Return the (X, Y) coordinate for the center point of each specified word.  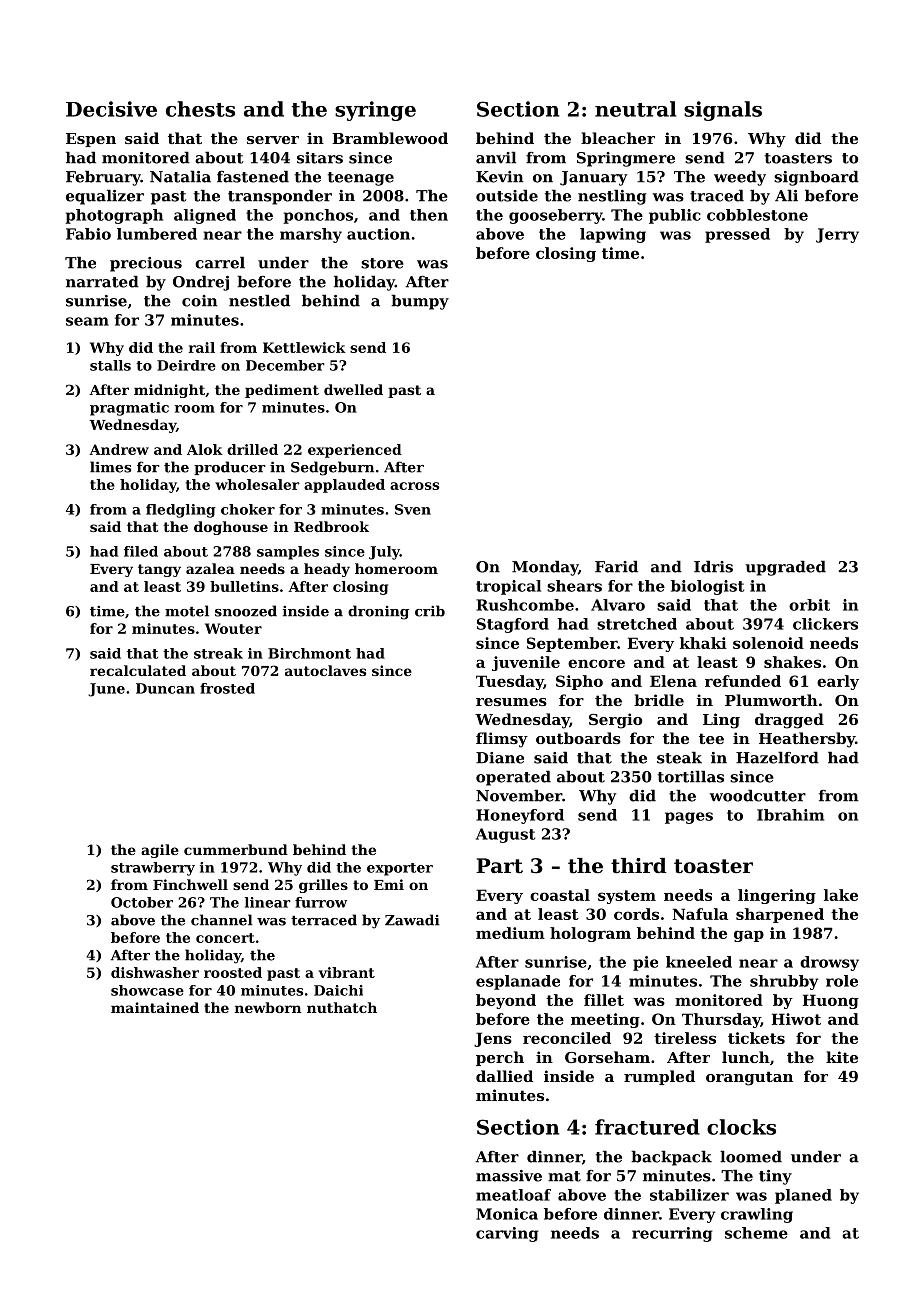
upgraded (786, 568)
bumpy (420, 302)
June (106, 690)
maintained (155, 1007)
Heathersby (807, 740)
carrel (220, 262)
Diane (500, 758)
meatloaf (513, 1195)
